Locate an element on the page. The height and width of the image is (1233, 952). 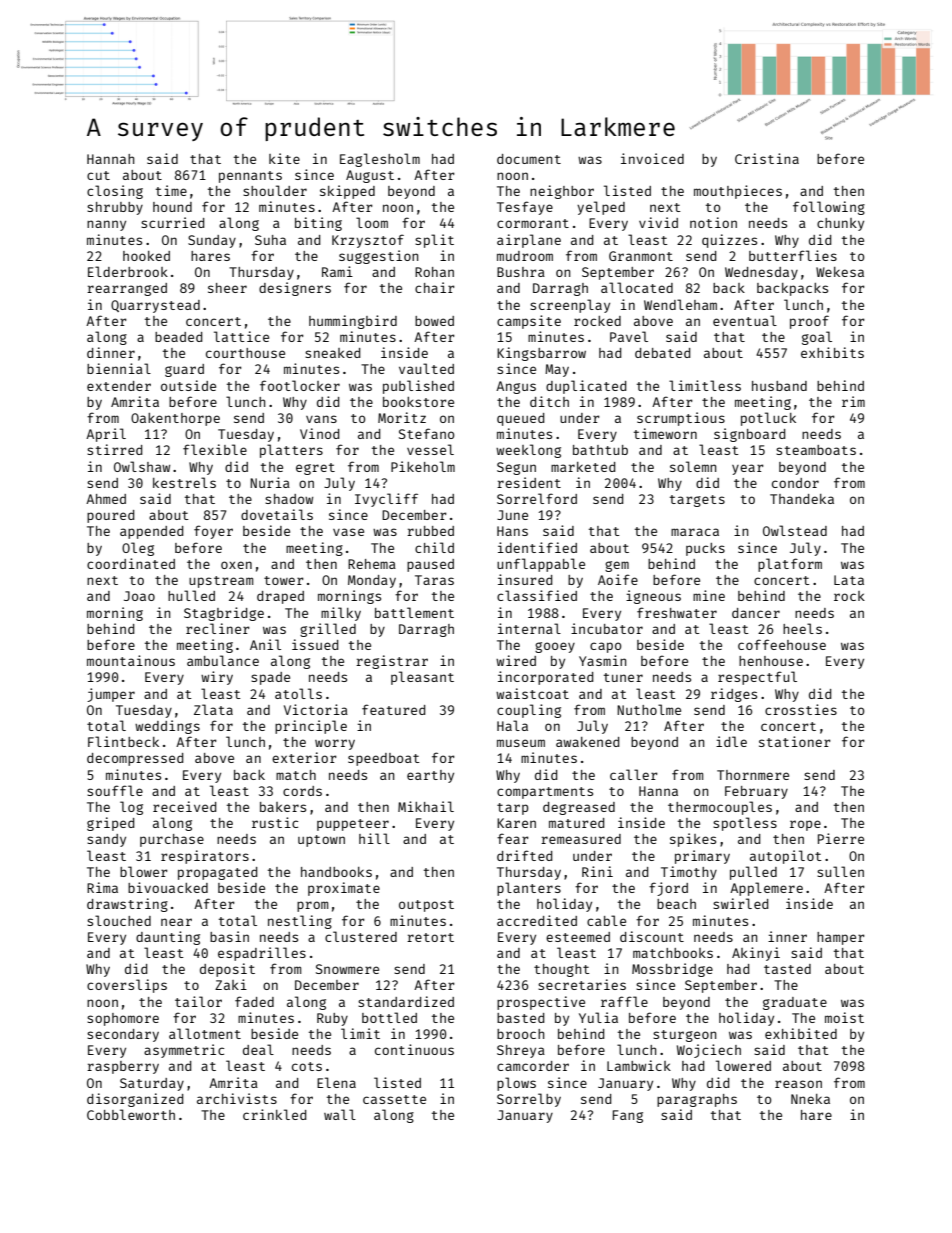
document is located at coordinates (529, 159).
